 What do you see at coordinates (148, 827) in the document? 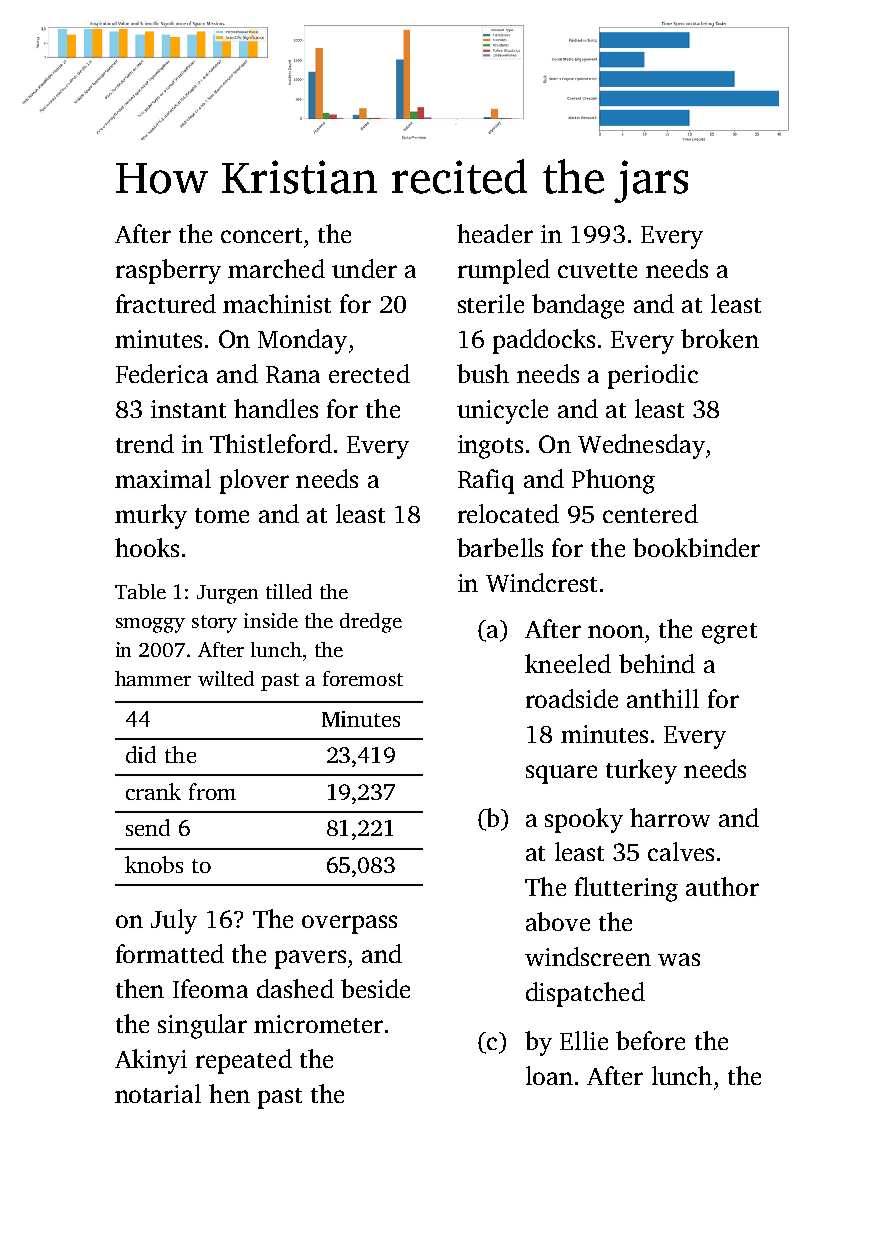
I see `send` at bounding box center [148, 827].
